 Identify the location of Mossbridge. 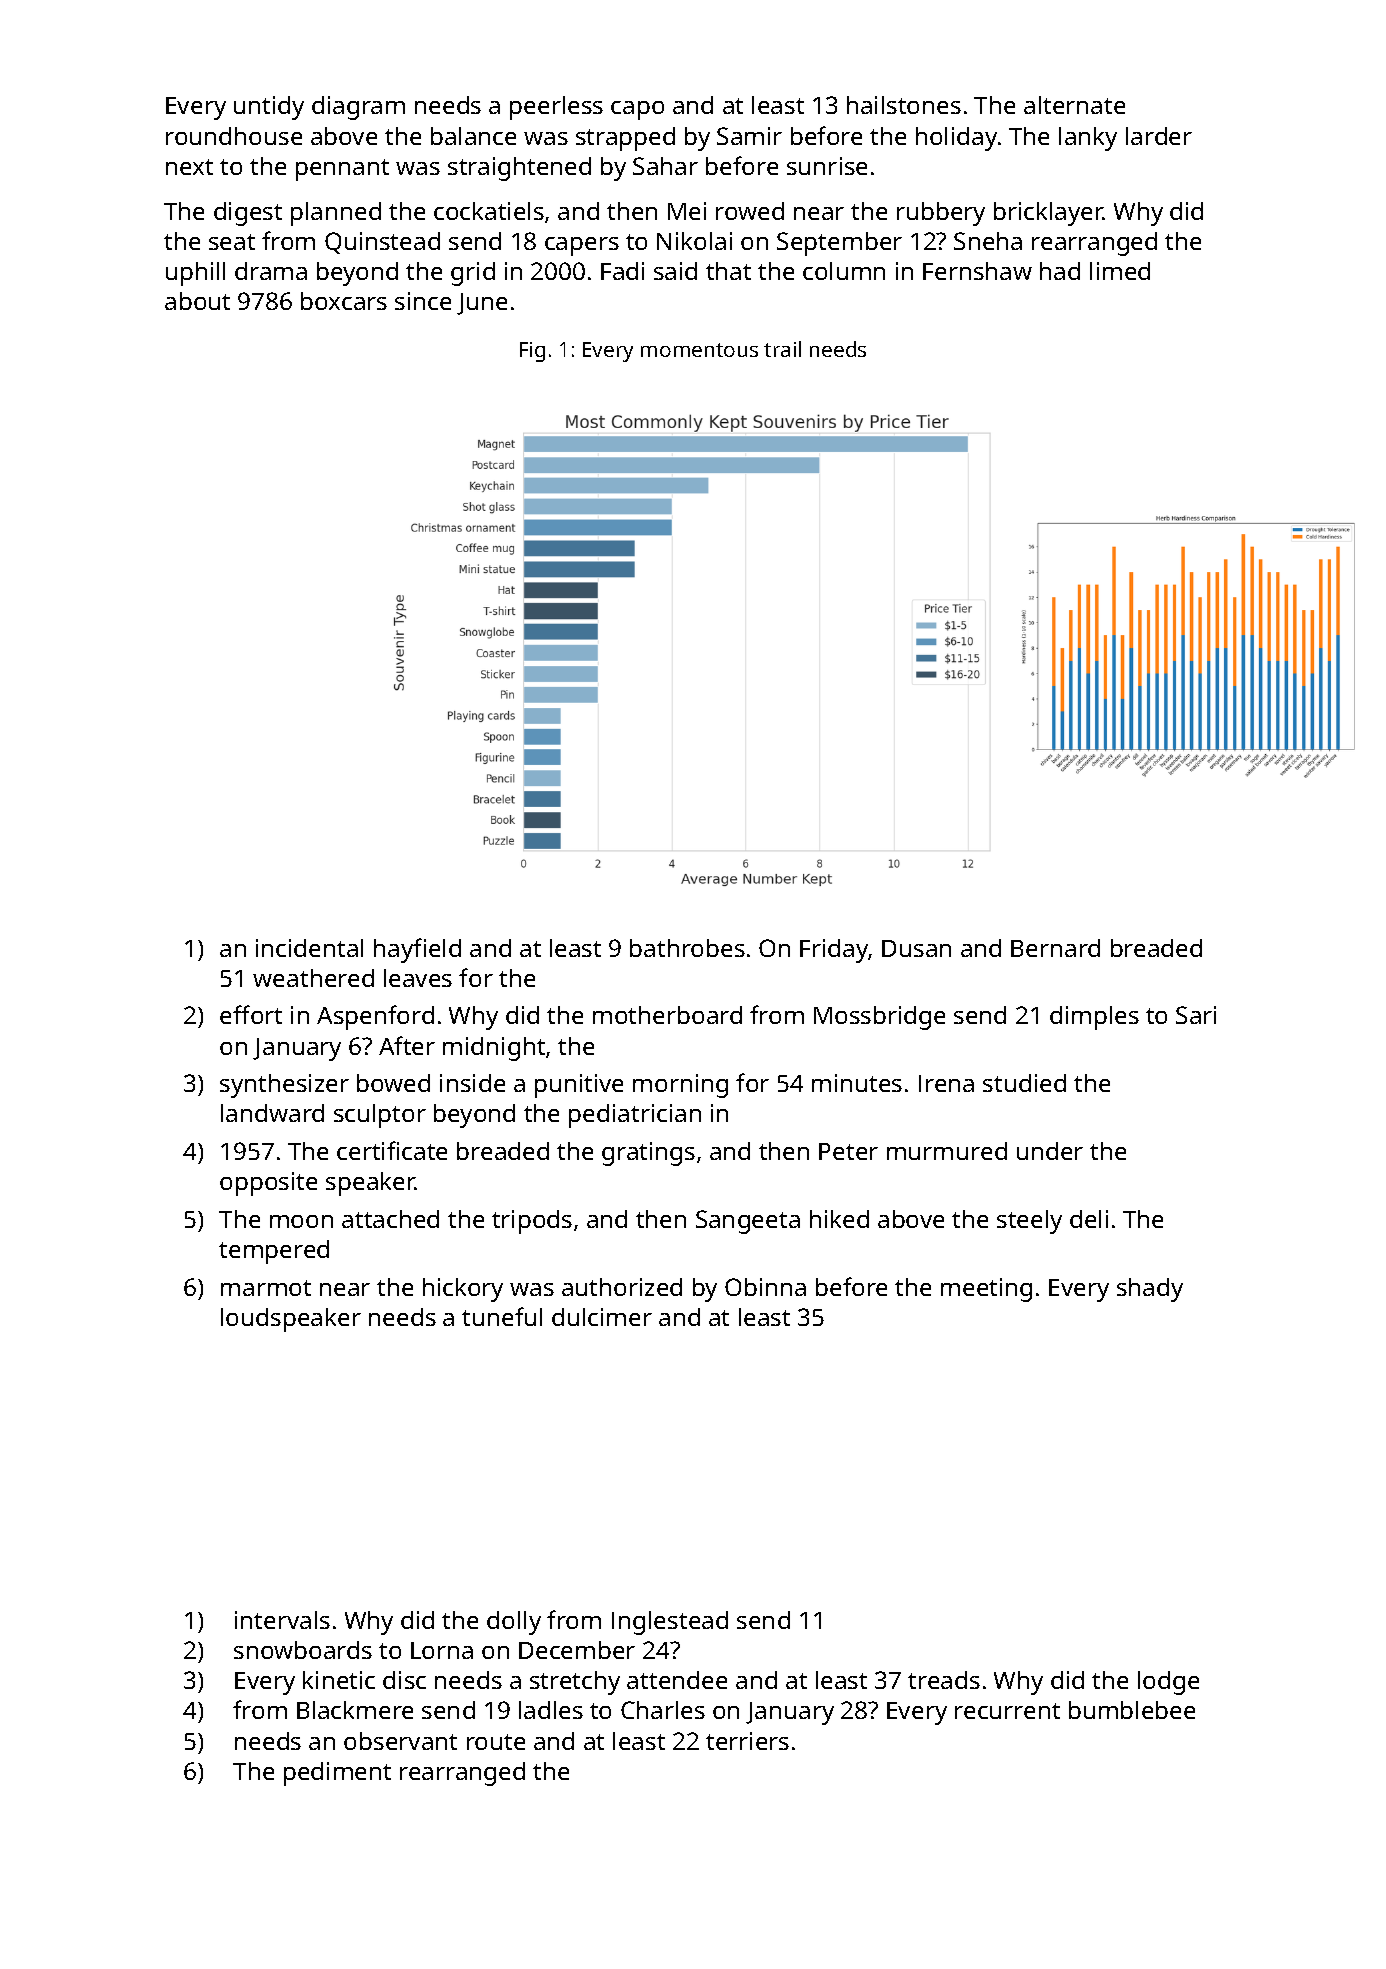
(879, 1018).
